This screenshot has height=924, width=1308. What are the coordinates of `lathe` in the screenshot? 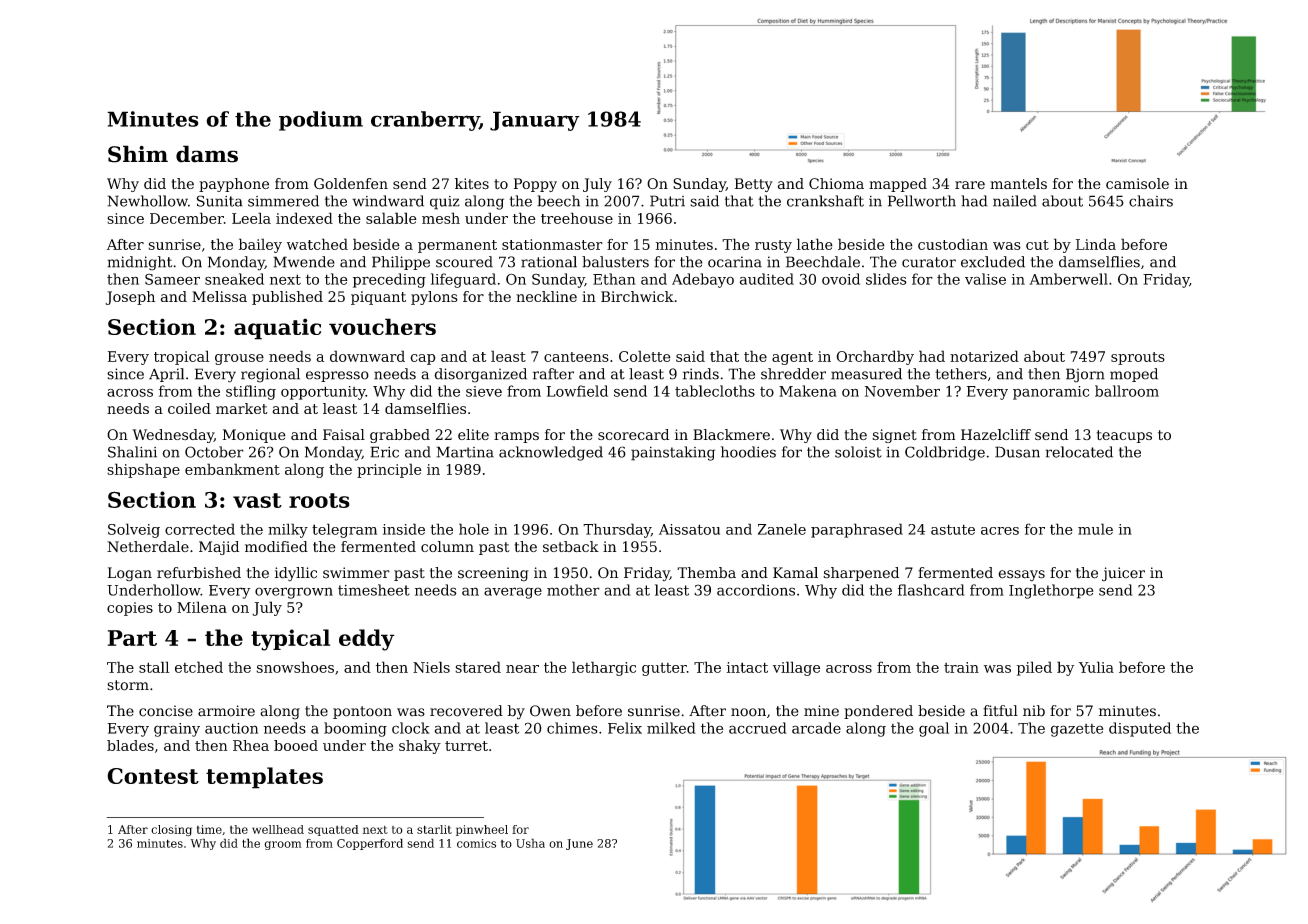 It's located at (815, 244).
